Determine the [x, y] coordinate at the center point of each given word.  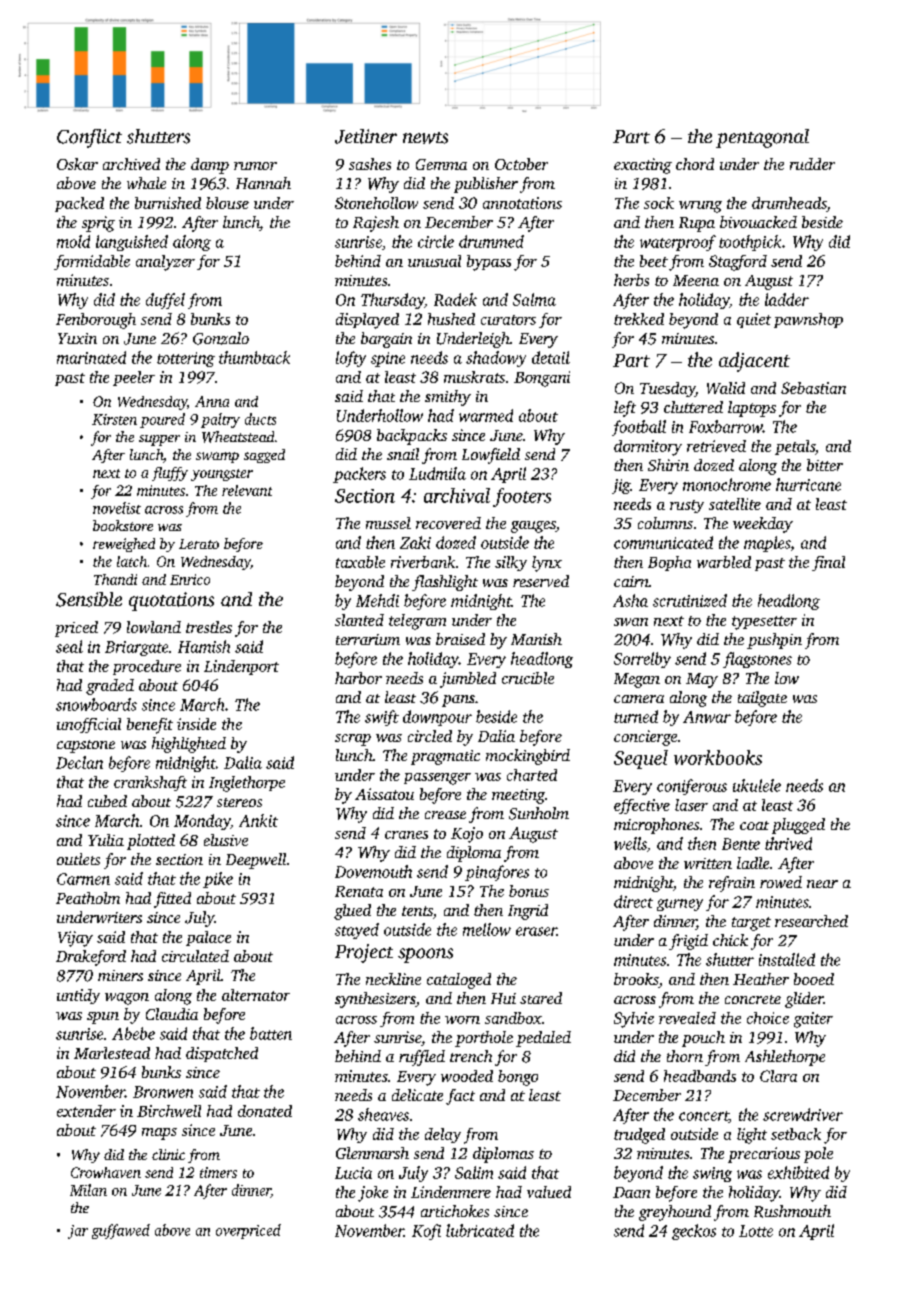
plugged [798, 826]
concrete [753, 999]
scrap [353, 740]
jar [78, 1232]
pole [818, 1155]
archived [131, 164]
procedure [147, 667]
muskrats [474, 377]
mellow [487, 929]
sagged [264, 456]
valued [549, 1192]
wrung [700, 207]
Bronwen [163, 1092]
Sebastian [813, 388]
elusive [226, 840]
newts [425, 138]
